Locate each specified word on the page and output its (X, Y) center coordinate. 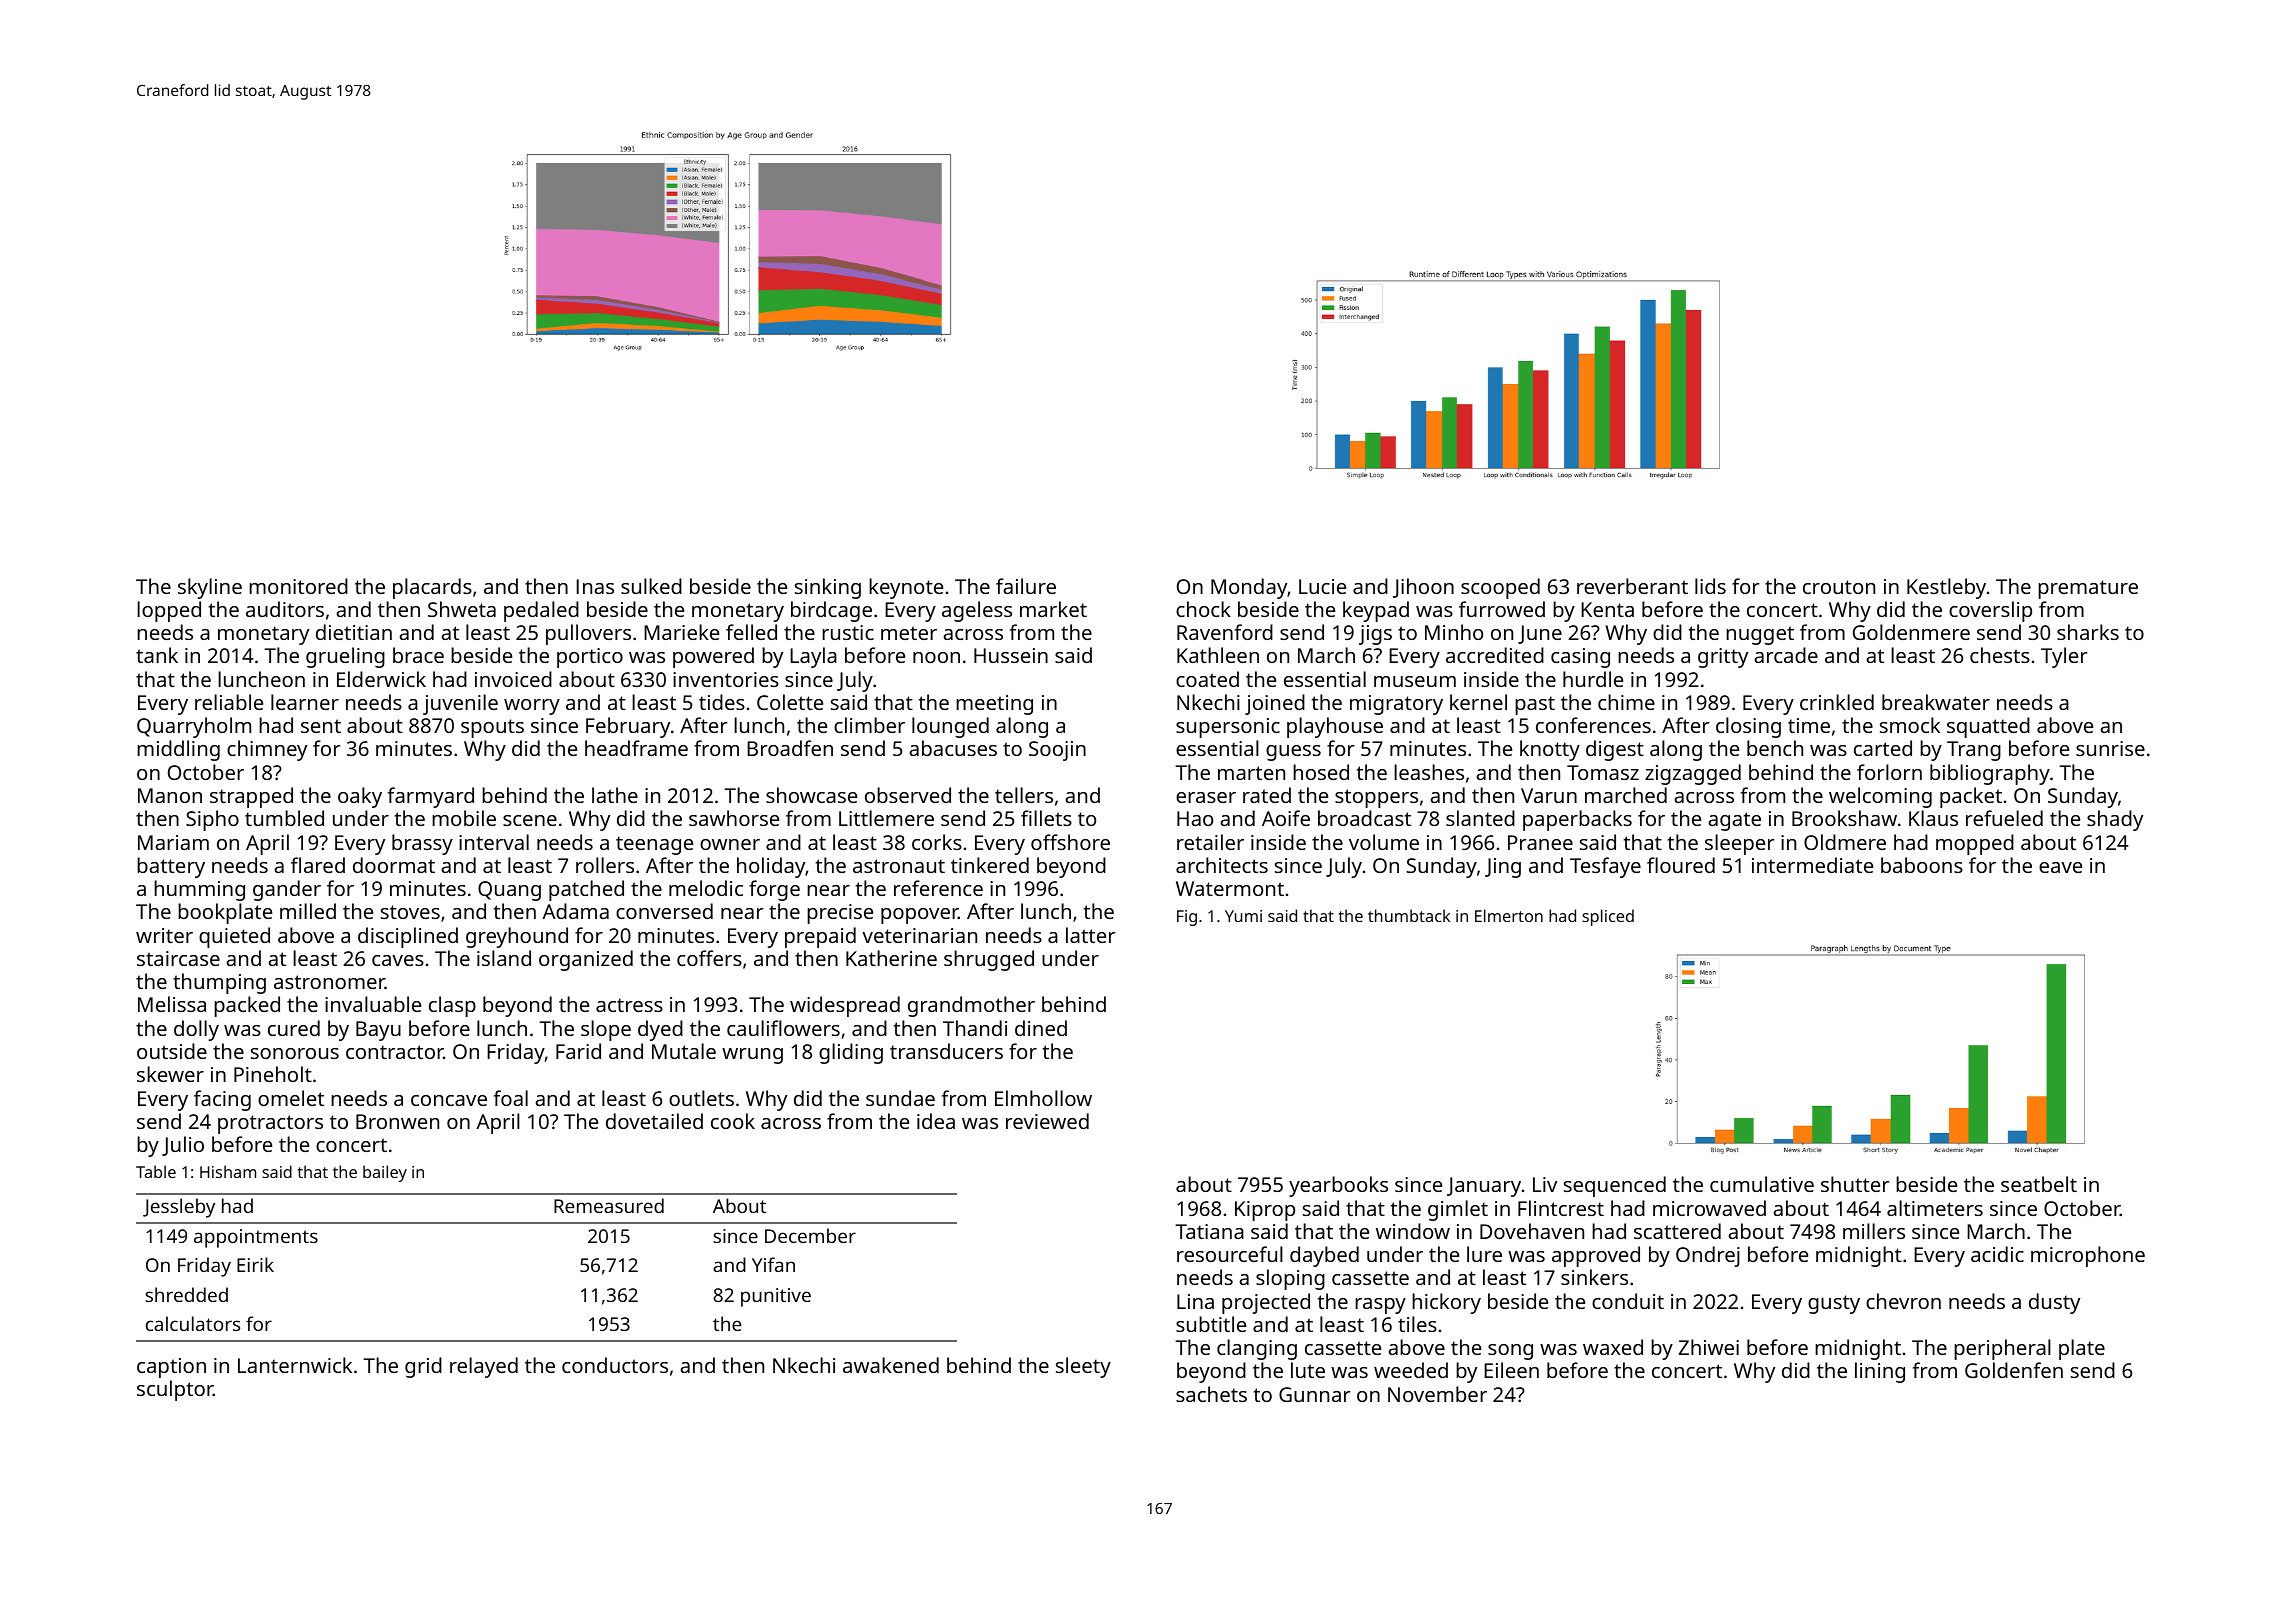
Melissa (172, 1004)
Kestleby (1946, 588)
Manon (170, 795)
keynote (906, 588)
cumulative (1762, 1184)
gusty (1834, 1304)
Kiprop (1265, 1211)
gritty (1723, 658)
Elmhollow (1043, 1098)
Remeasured (609, 1205)
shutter (1855, 1184)
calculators (193, 1323)
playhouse (1335, 727)
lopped (169, 611)
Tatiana (1209, 1231)
